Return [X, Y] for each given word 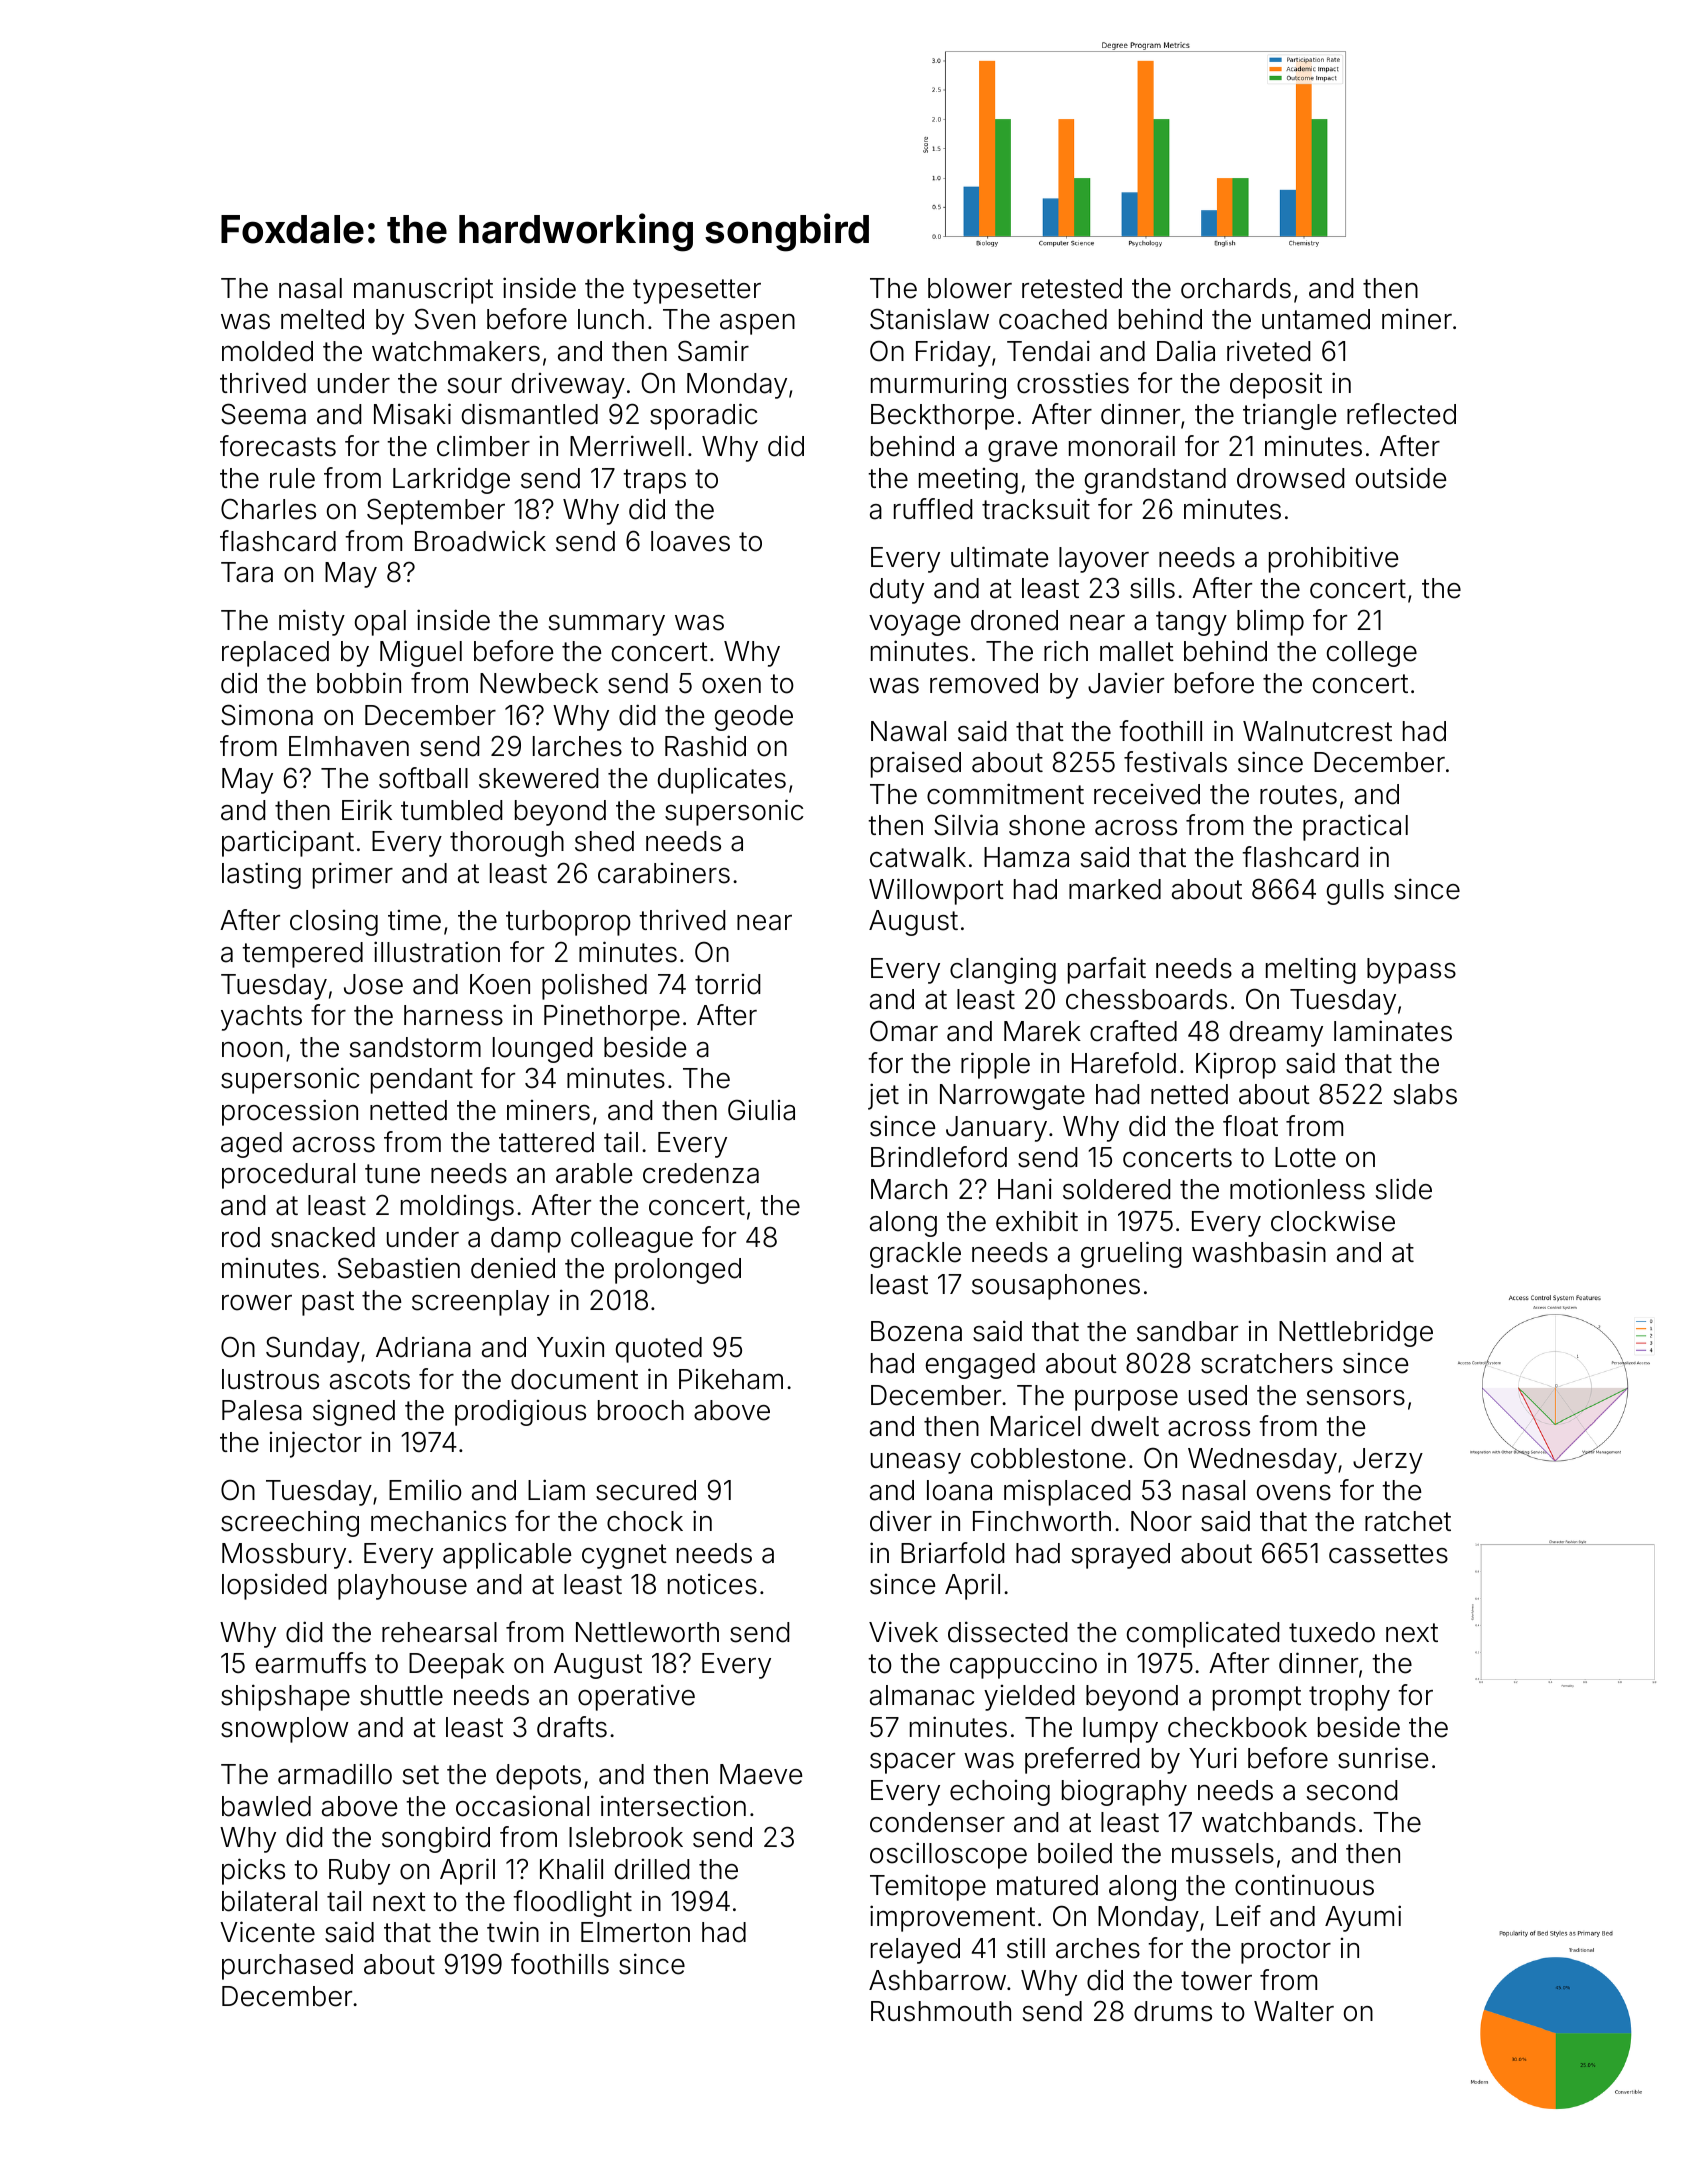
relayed [915, 1951]
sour [475, 386]
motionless [1297, 1189]
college [1372, 654]
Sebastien [399, 1268]
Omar [904, 1031]
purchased [287, 1967]
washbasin [1259, 1252]
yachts [261, 1018]
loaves [690, 541]
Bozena [916, 1331]
